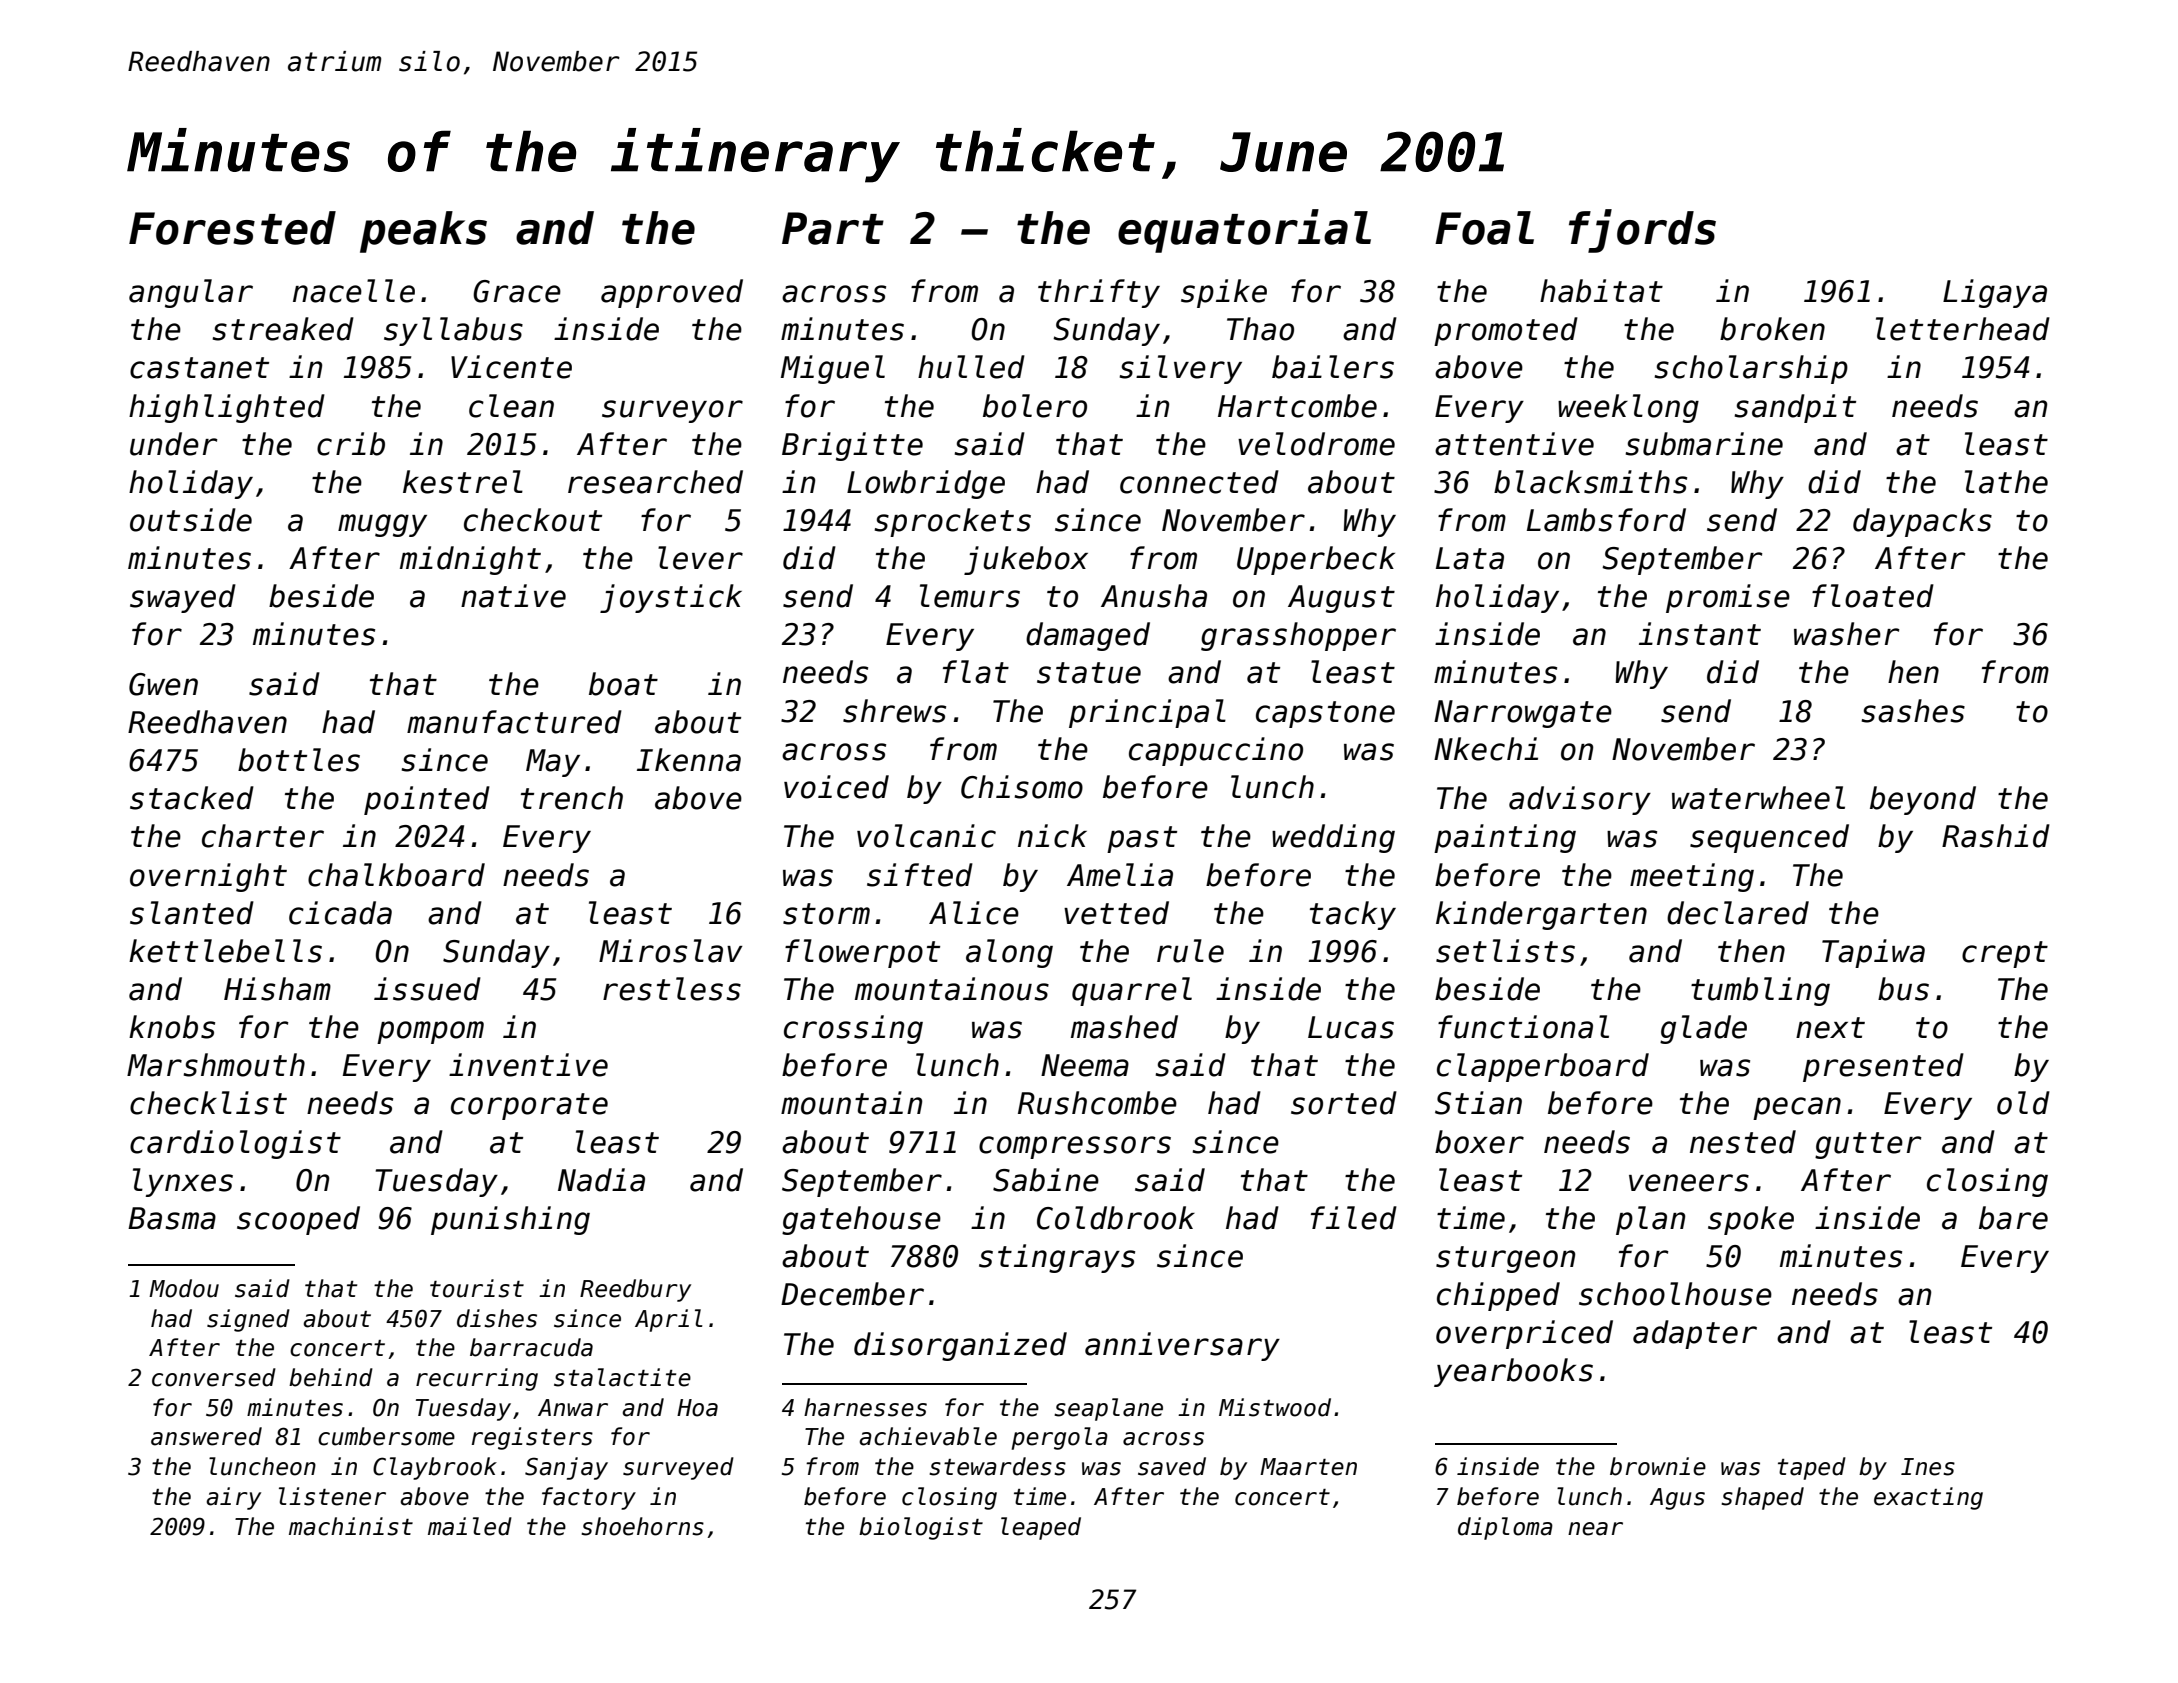  I want to click on under, so click(174, 444).
